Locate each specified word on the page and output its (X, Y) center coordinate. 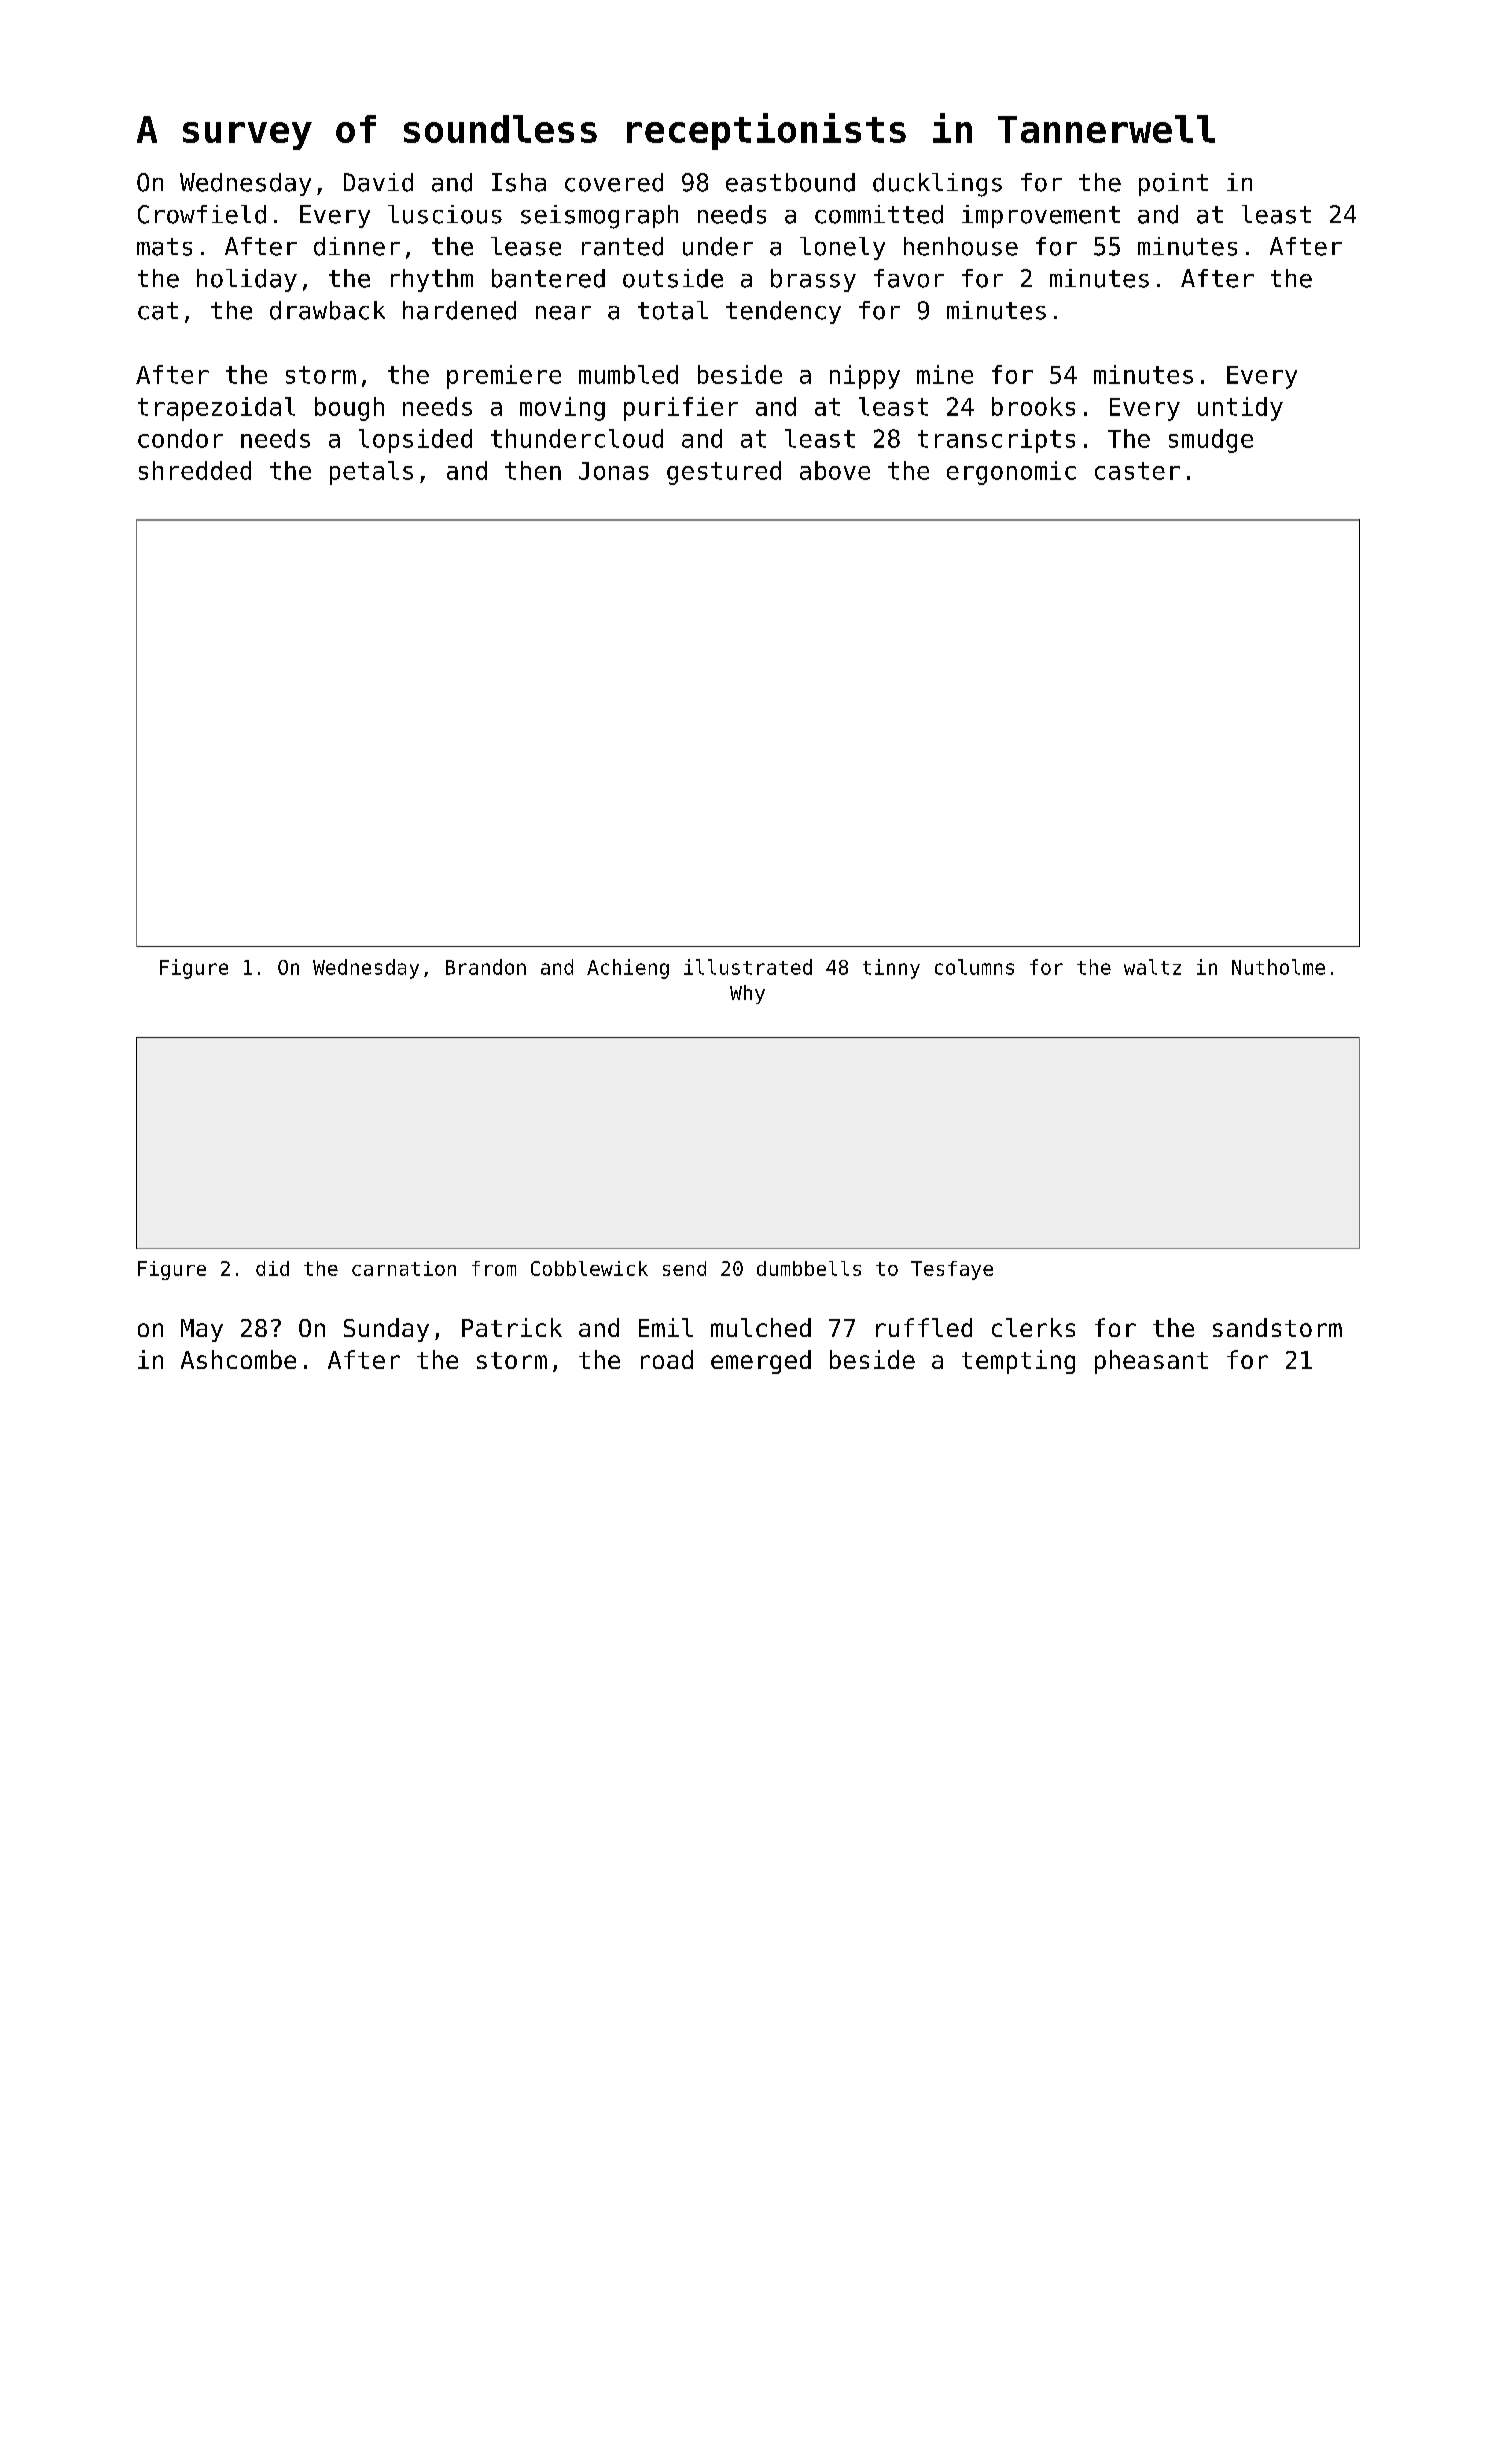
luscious (445, 214)
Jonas (614, 471)
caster (1137, 471)
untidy (1240, 409)
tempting (1018, 1362)
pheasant (1151, 1362)
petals (371, 473)
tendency (783, 312)
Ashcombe (238, 1359)
